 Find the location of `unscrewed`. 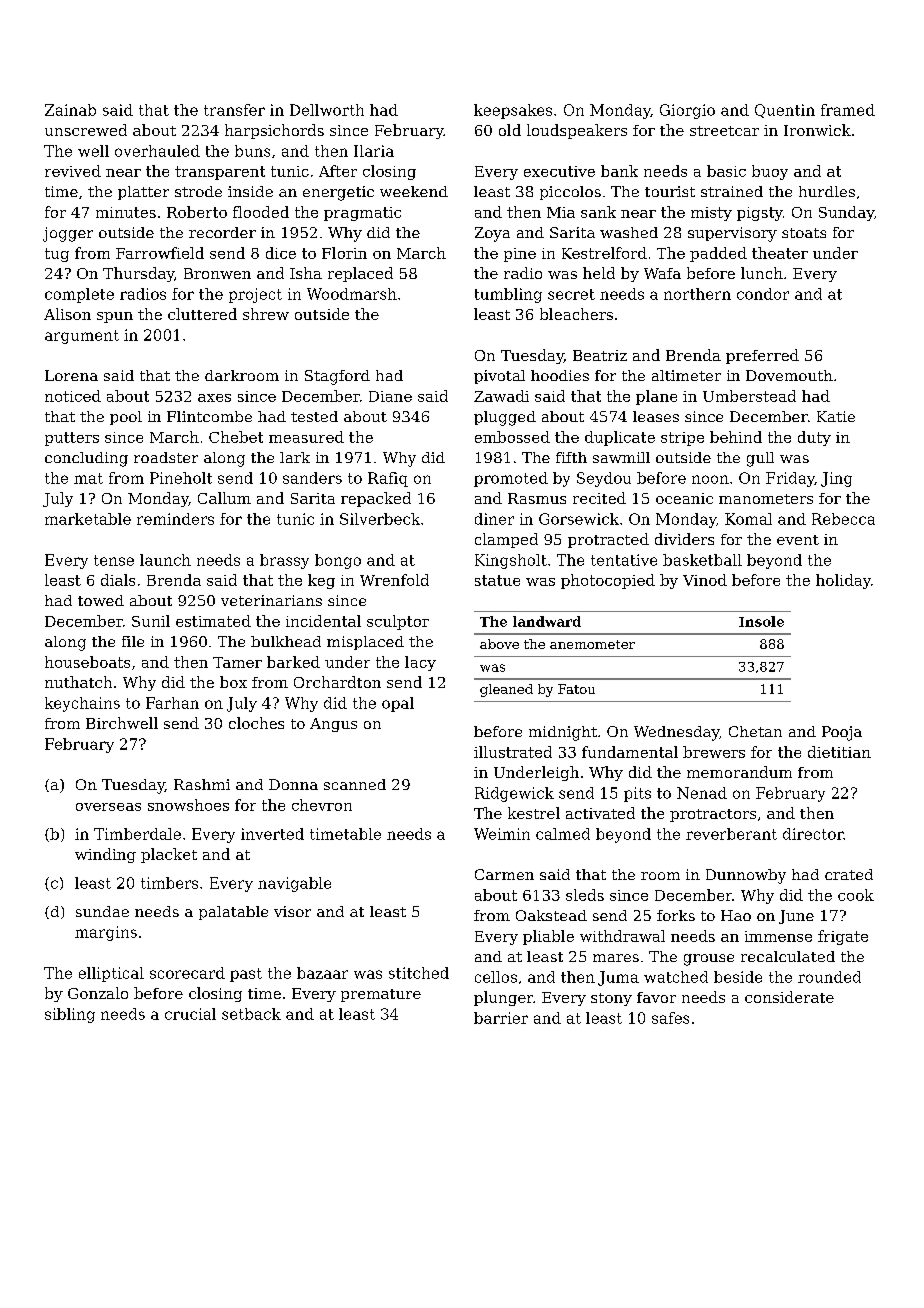

unscrewed is located at coordinates (86, 130).
